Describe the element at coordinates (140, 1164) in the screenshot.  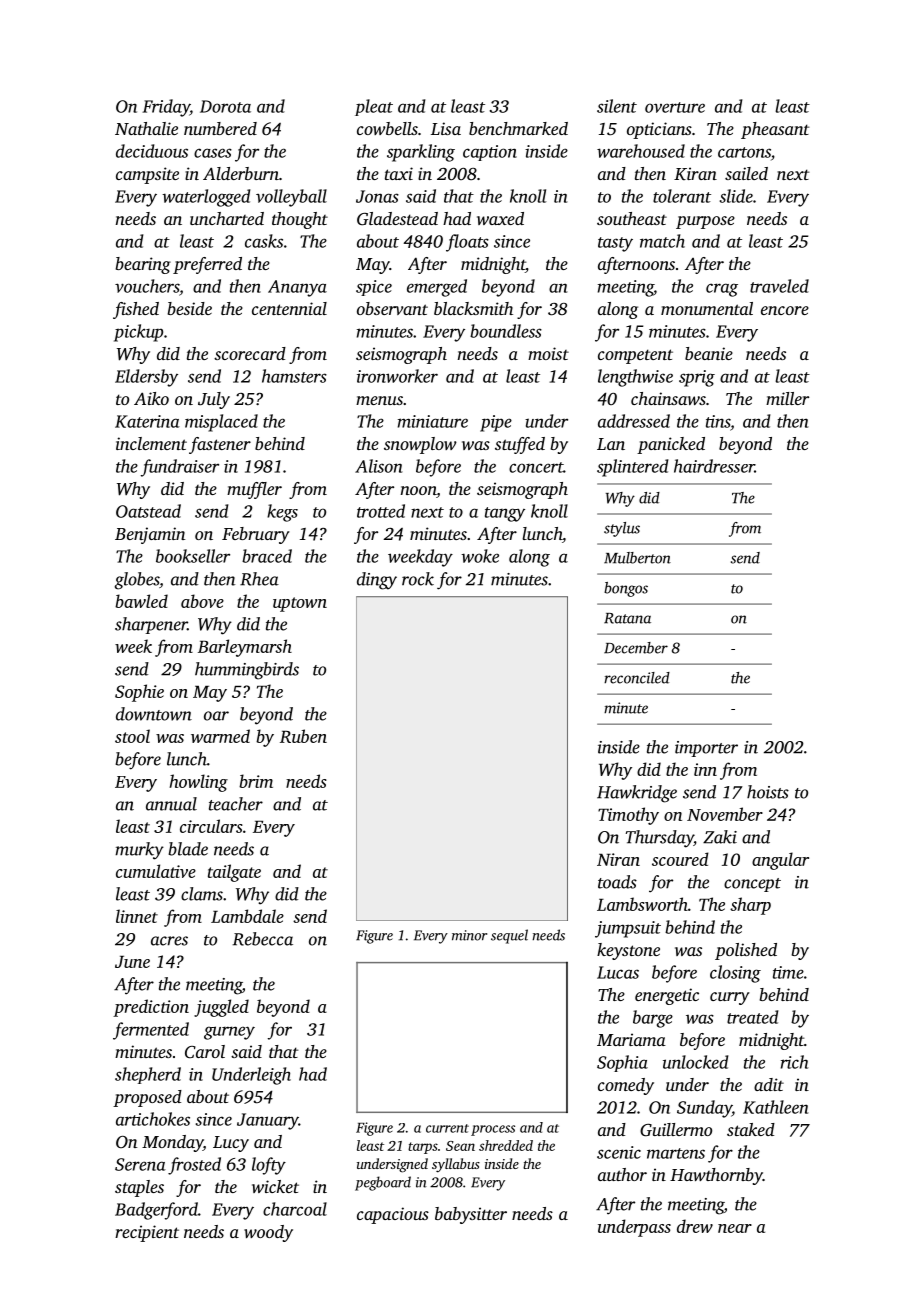
I see `Serena` at that location.
